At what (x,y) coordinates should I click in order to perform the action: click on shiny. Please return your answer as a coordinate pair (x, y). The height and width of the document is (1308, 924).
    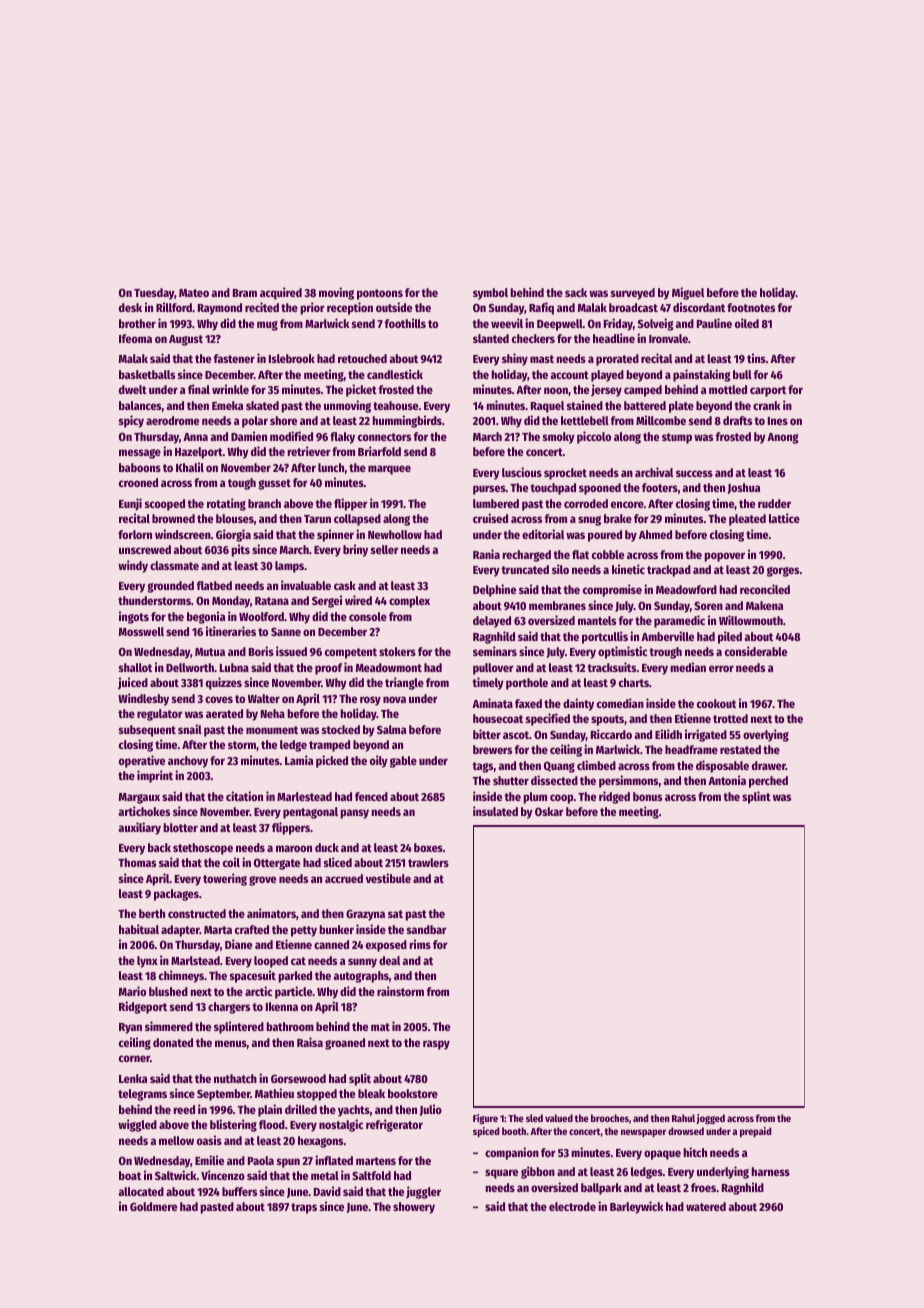
    Looking at the image, I should click on (515, 359).
